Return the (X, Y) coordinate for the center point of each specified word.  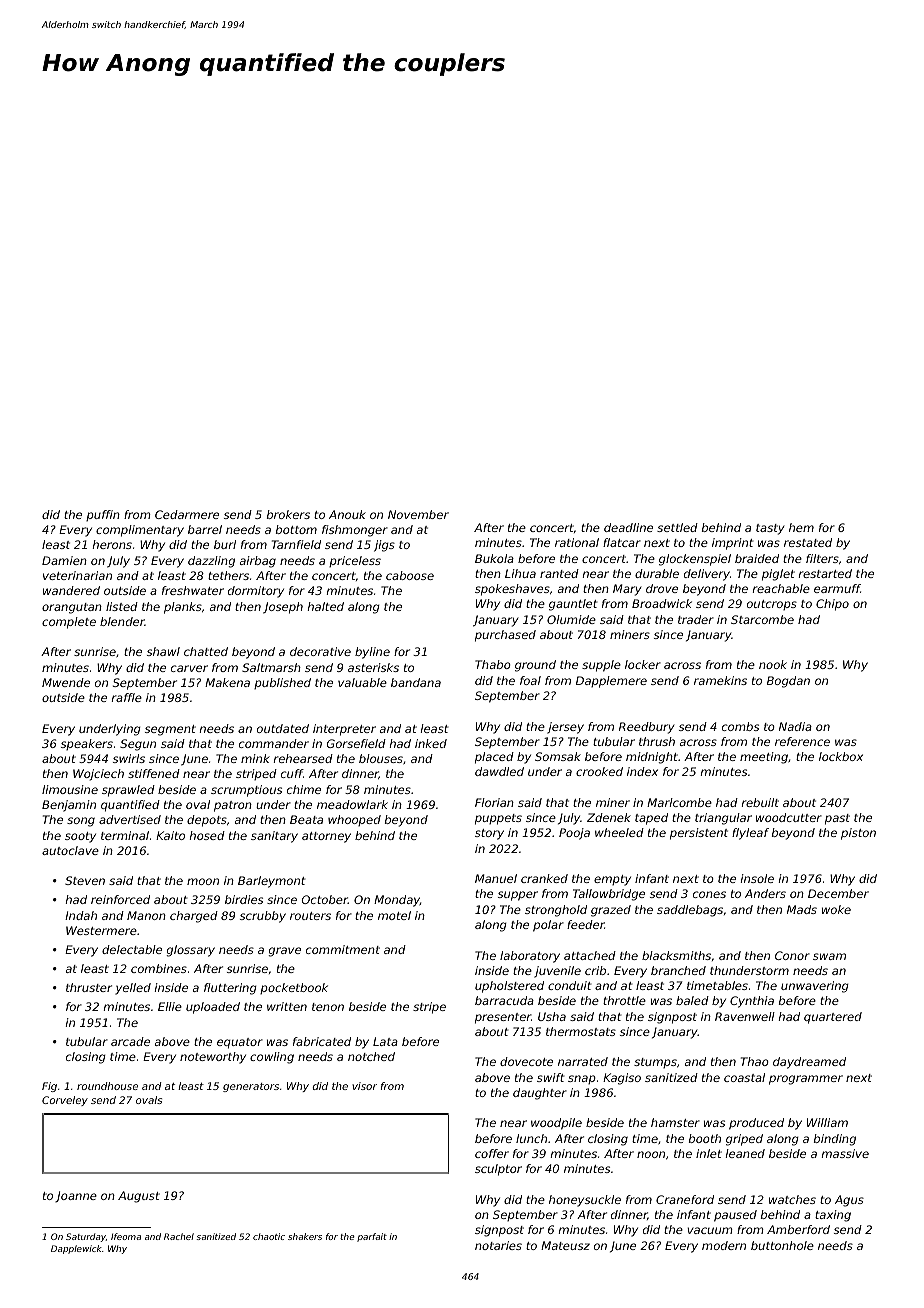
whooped (354, 820)
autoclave (70, 850)
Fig (49, 1087)
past (837, 819)
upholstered (509, 987)
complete (69, 623)
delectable (132, 949)
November (418, 514)
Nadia (795, 726)
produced (756, 1124)
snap (582, 1079)
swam (829, 956)
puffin (103, 515)
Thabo (493, 664)
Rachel (179, 1236)
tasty (770, 529)
